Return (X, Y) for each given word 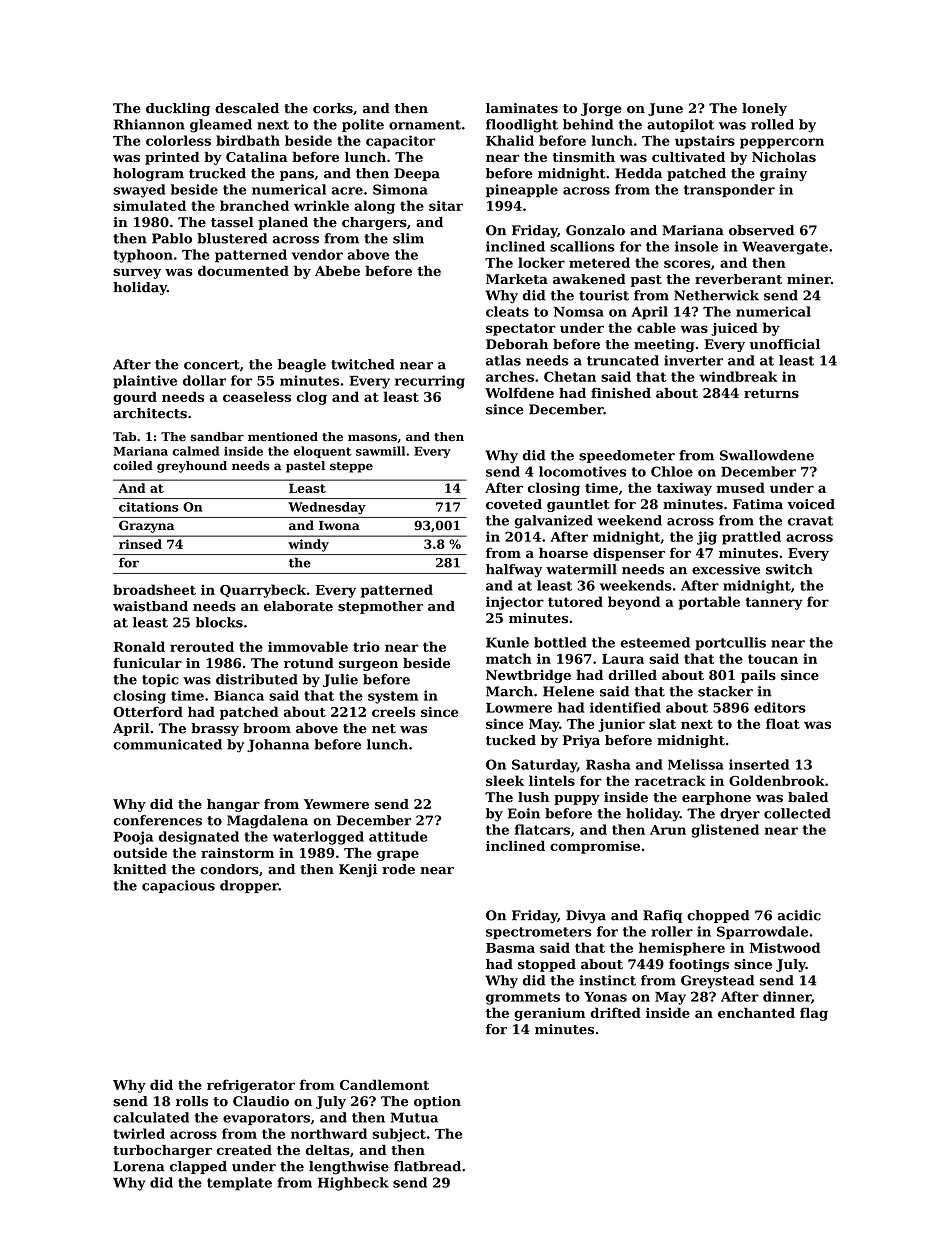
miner (809, 279)
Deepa (417, 174)
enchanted (756, 1012)
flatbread (427, 1166)
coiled (133, 466)
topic (160, 680)
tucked (511, 740)
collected (797, 813)
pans (297, 176)
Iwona (339, 526)
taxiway (684, 489)
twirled (139, 1133)
